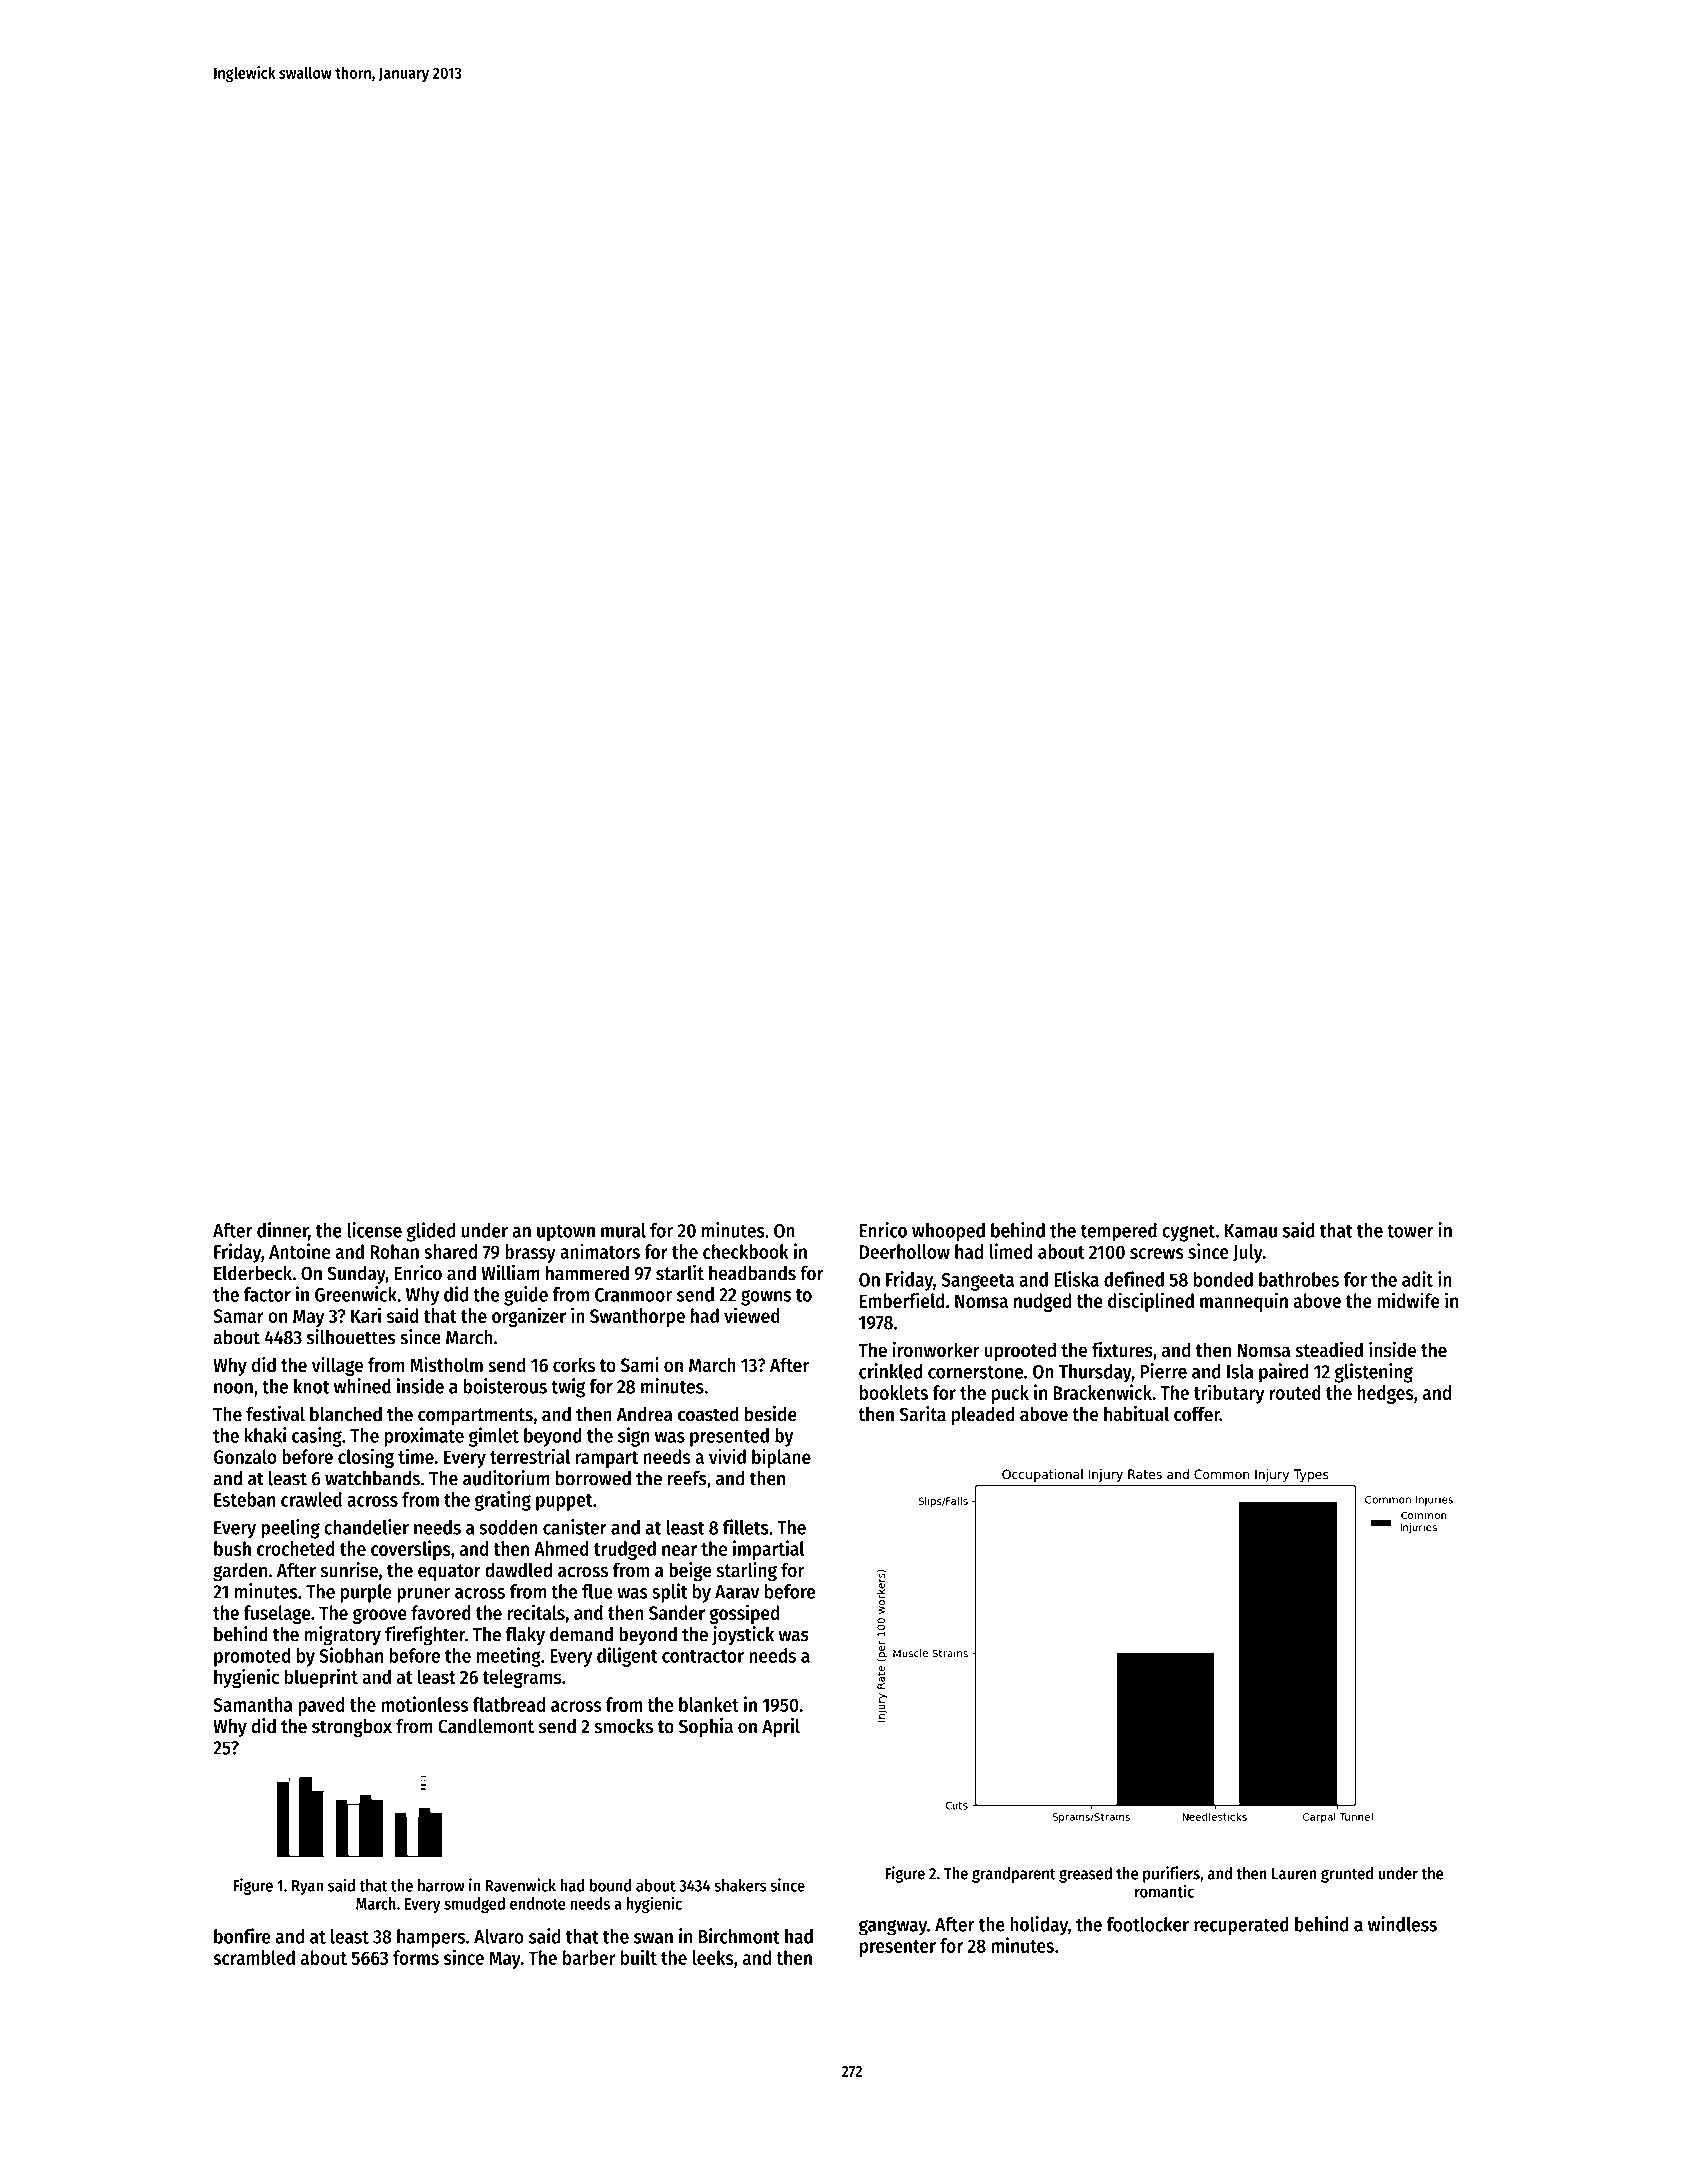 Image resolution: width=1683 pixels, height=2178 pixels. Describe the element at coordinates (1136, 1414) in the screenshot. I see `habitual` at that location.
